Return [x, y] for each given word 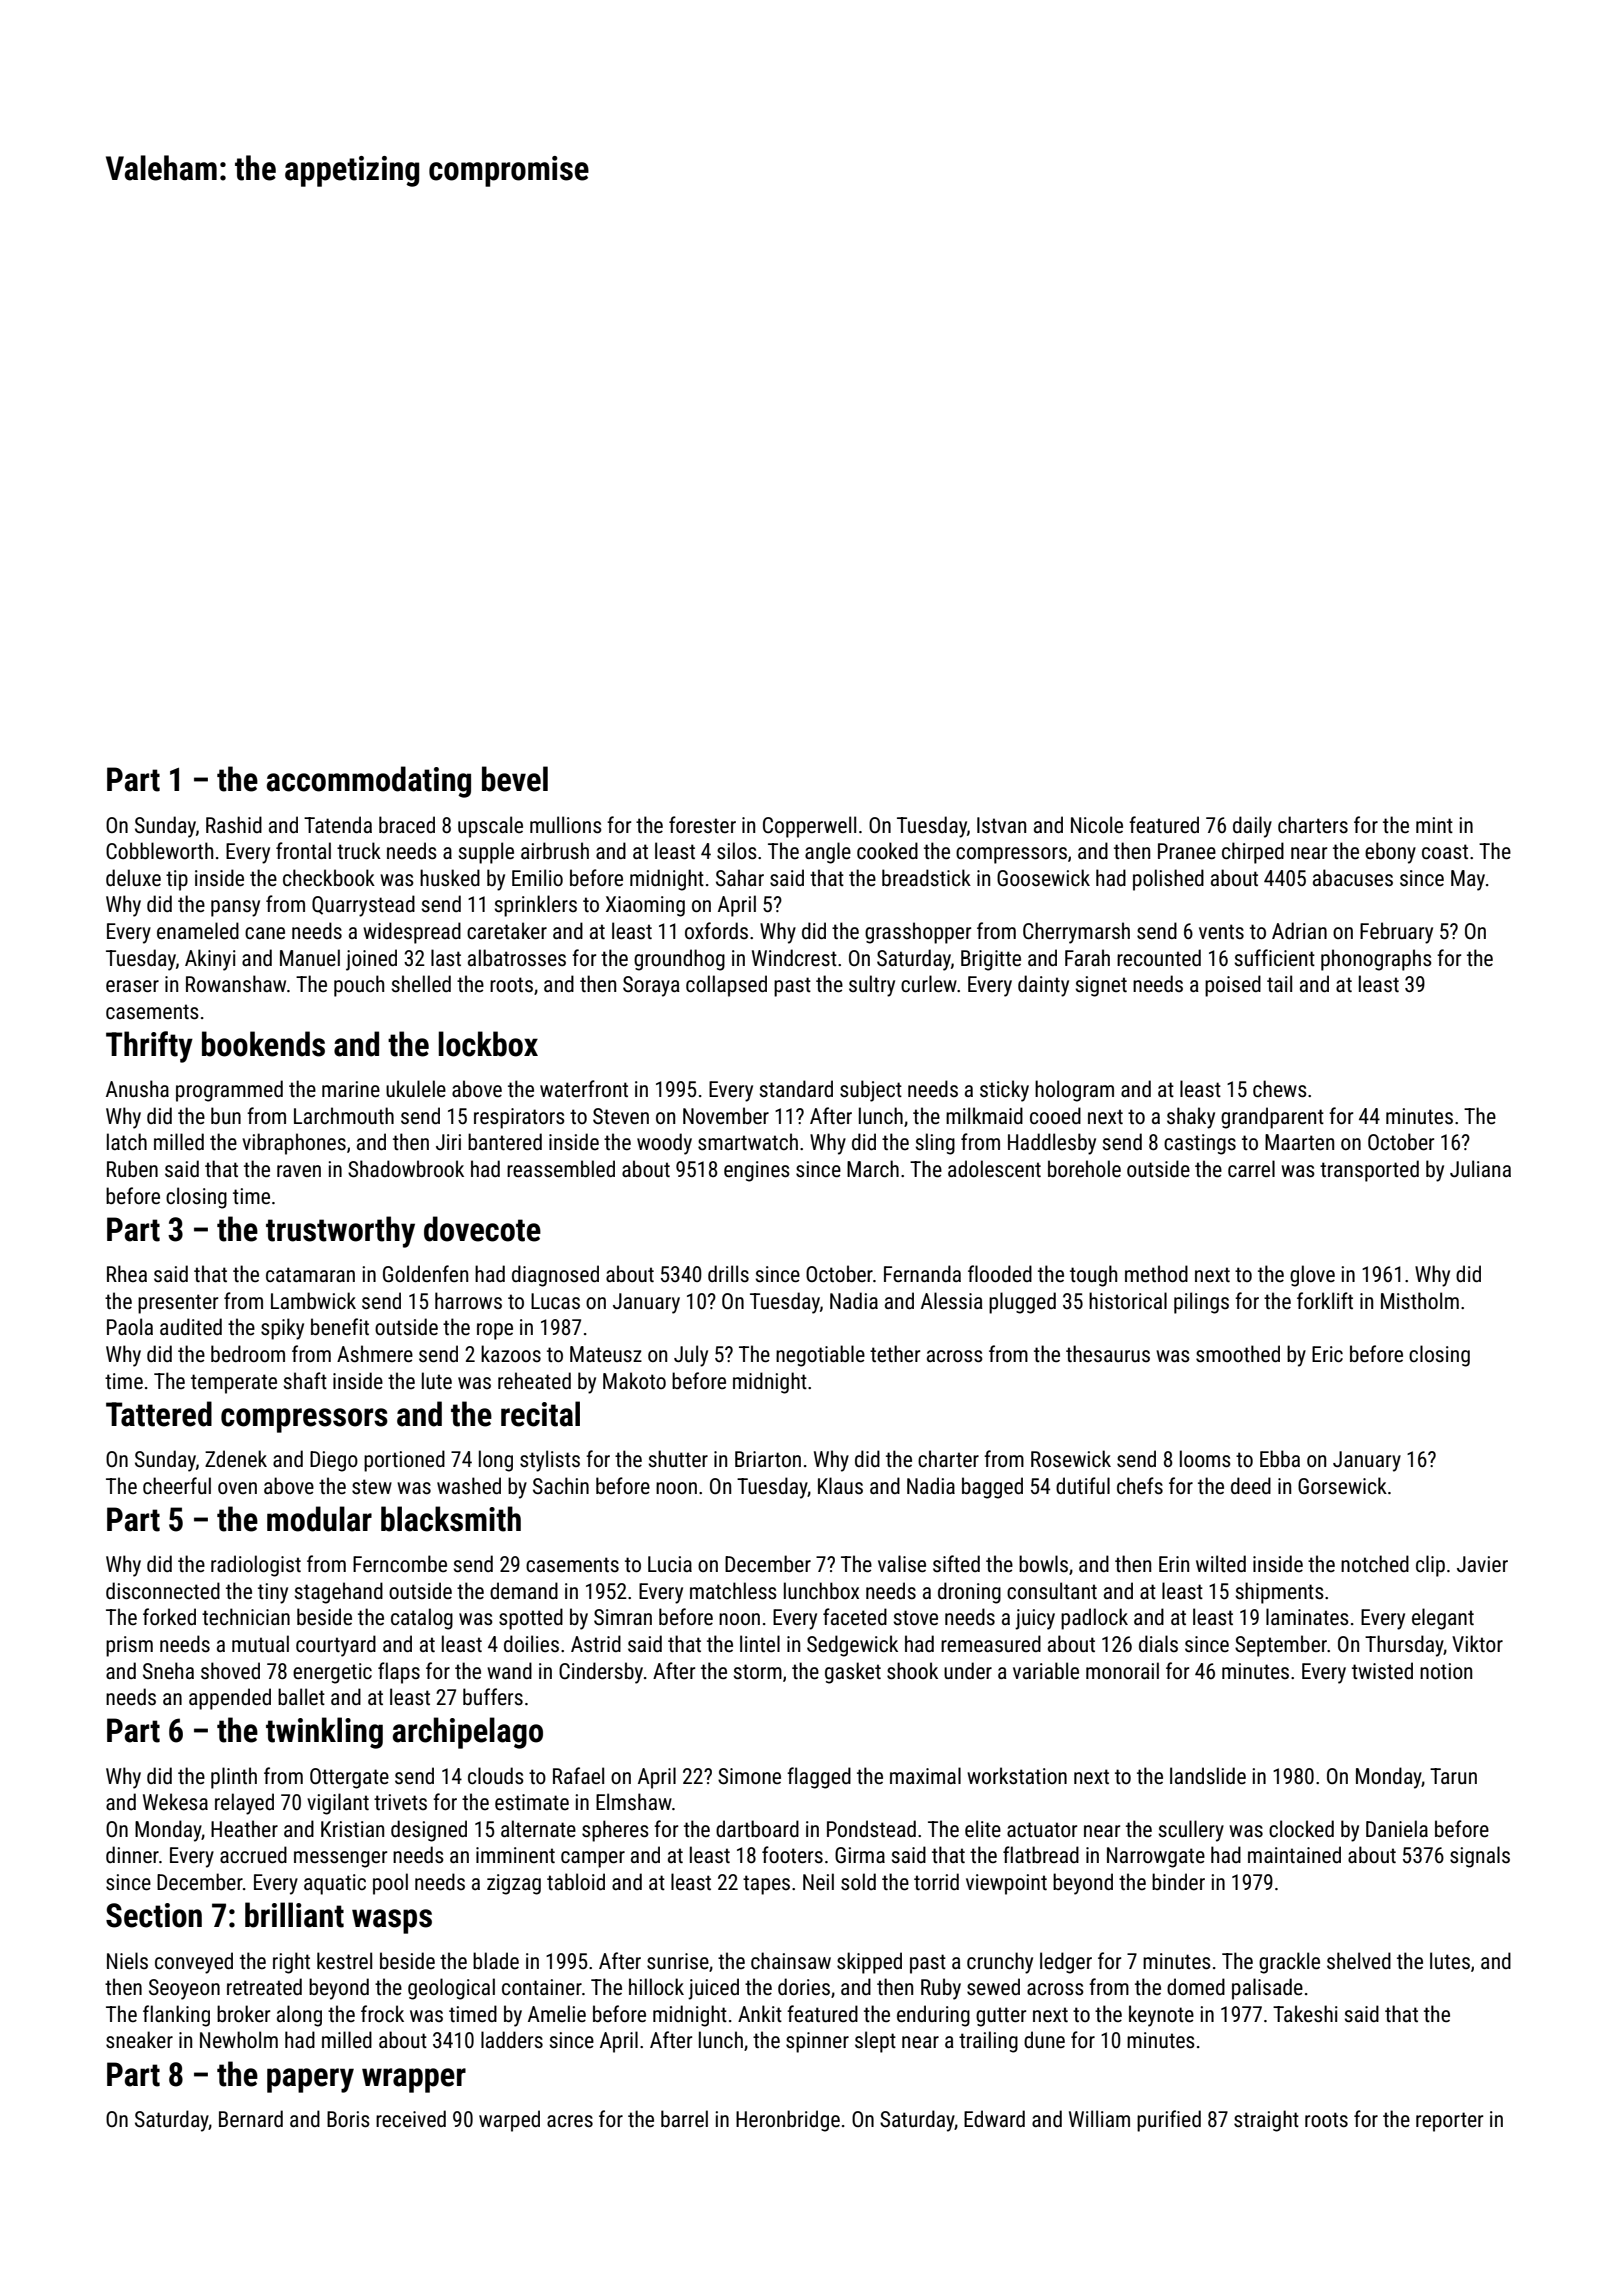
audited [191, 1326]
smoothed [1238, 1354]
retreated [264, 1986]
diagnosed [555, 1276]
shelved [1359, 1960]
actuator [1042, 1830]
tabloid [576, 1881]
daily [1252, 827]
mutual [260, 1643]
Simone [749, 1776]
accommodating [369, 782]
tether [895, 1353]
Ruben [132, 1169]
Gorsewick [1342, 1486]
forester [702, 824]
